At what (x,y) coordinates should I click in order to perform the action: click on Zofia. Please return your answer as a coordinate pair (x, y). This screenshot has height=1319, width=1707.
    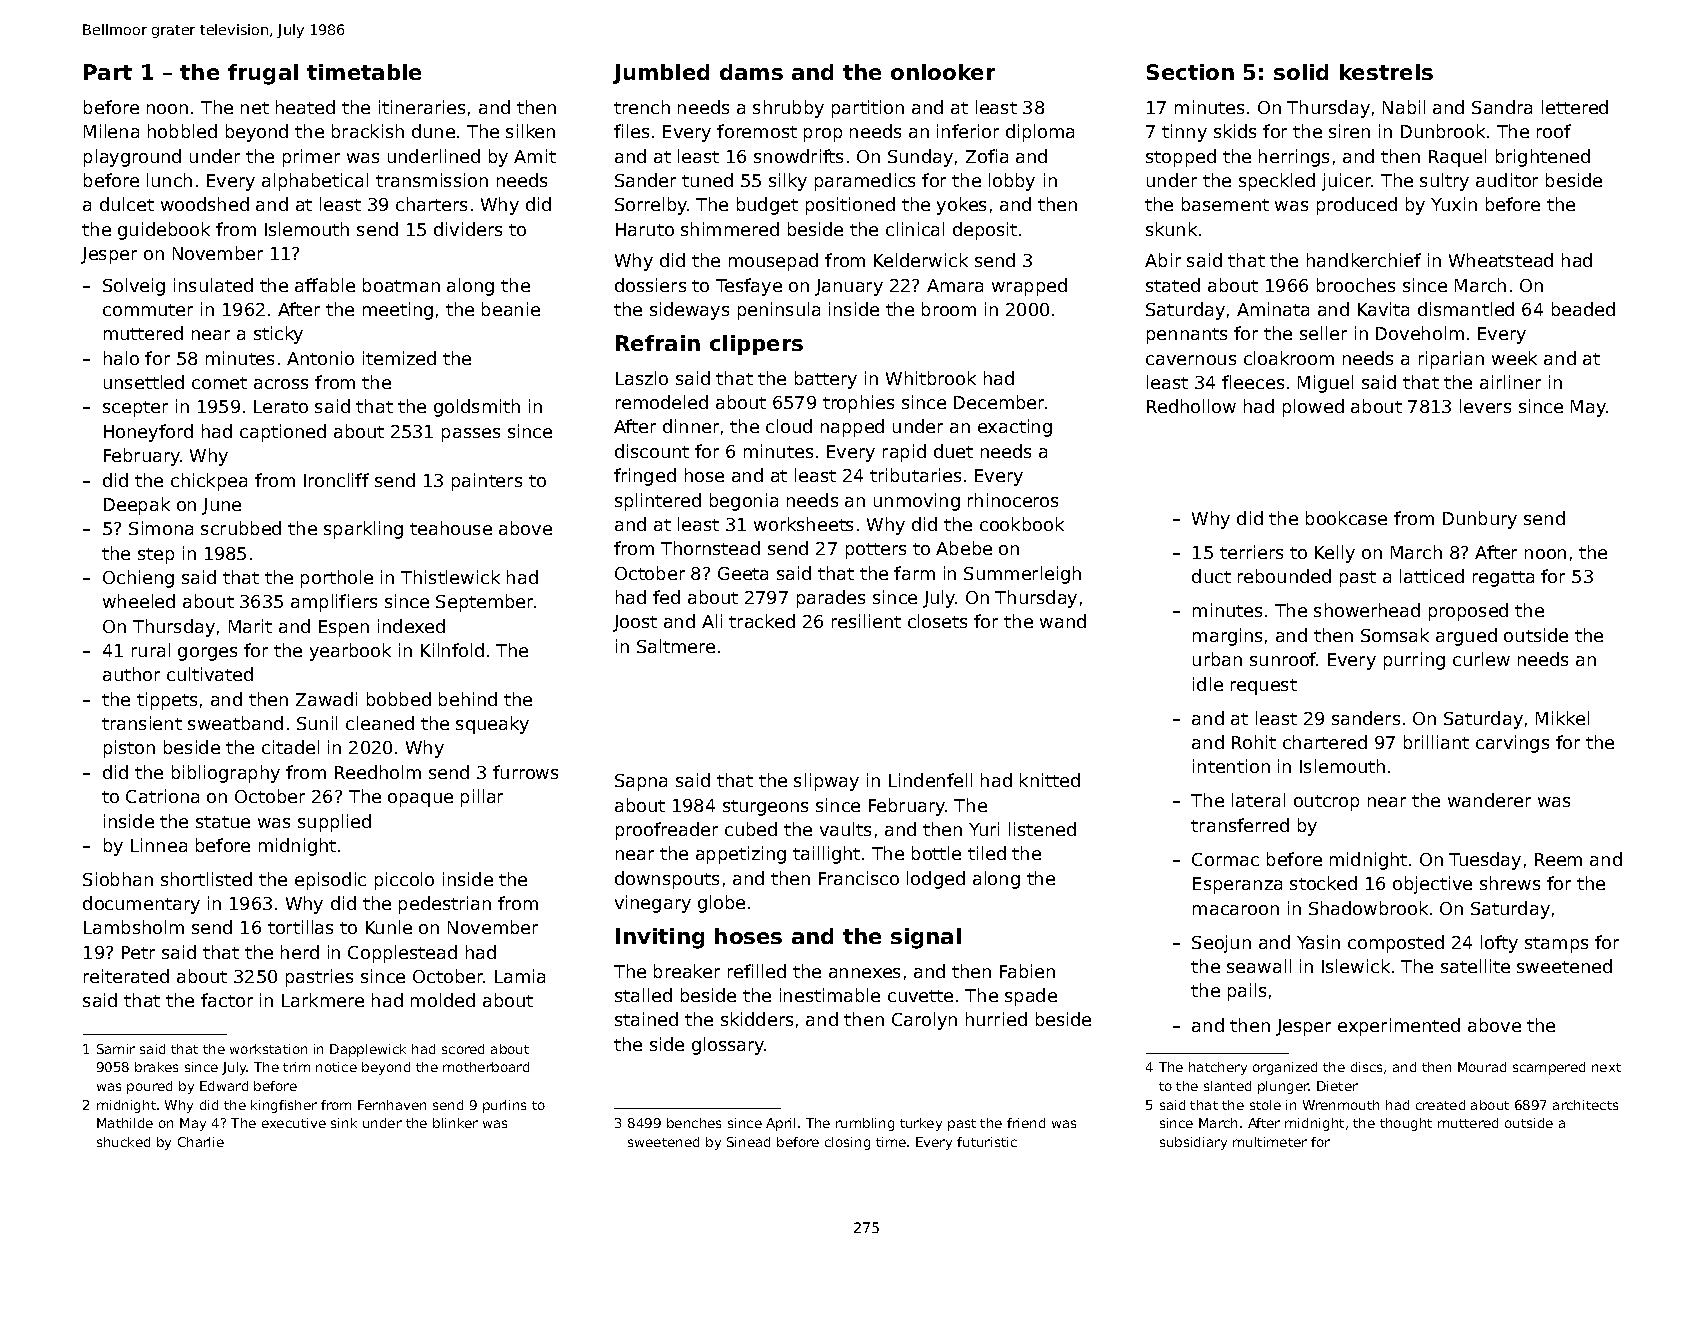
    Looking at the image, I should click on (987, 156).
